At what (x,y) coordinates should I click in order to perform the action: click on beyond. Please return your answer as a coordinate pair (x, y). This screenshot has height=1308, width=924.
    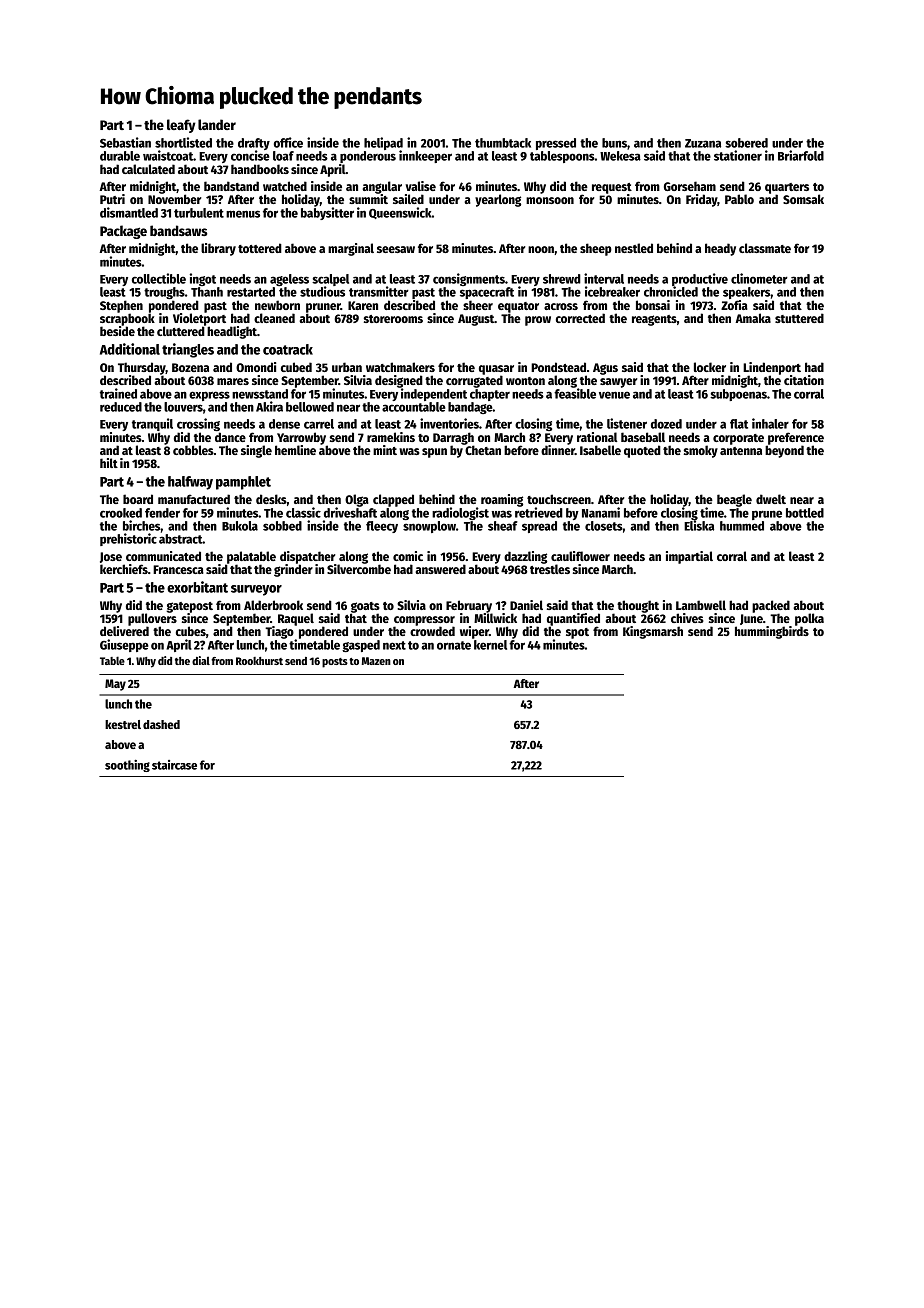
    Looking at the image, I should click on (784, 451).
